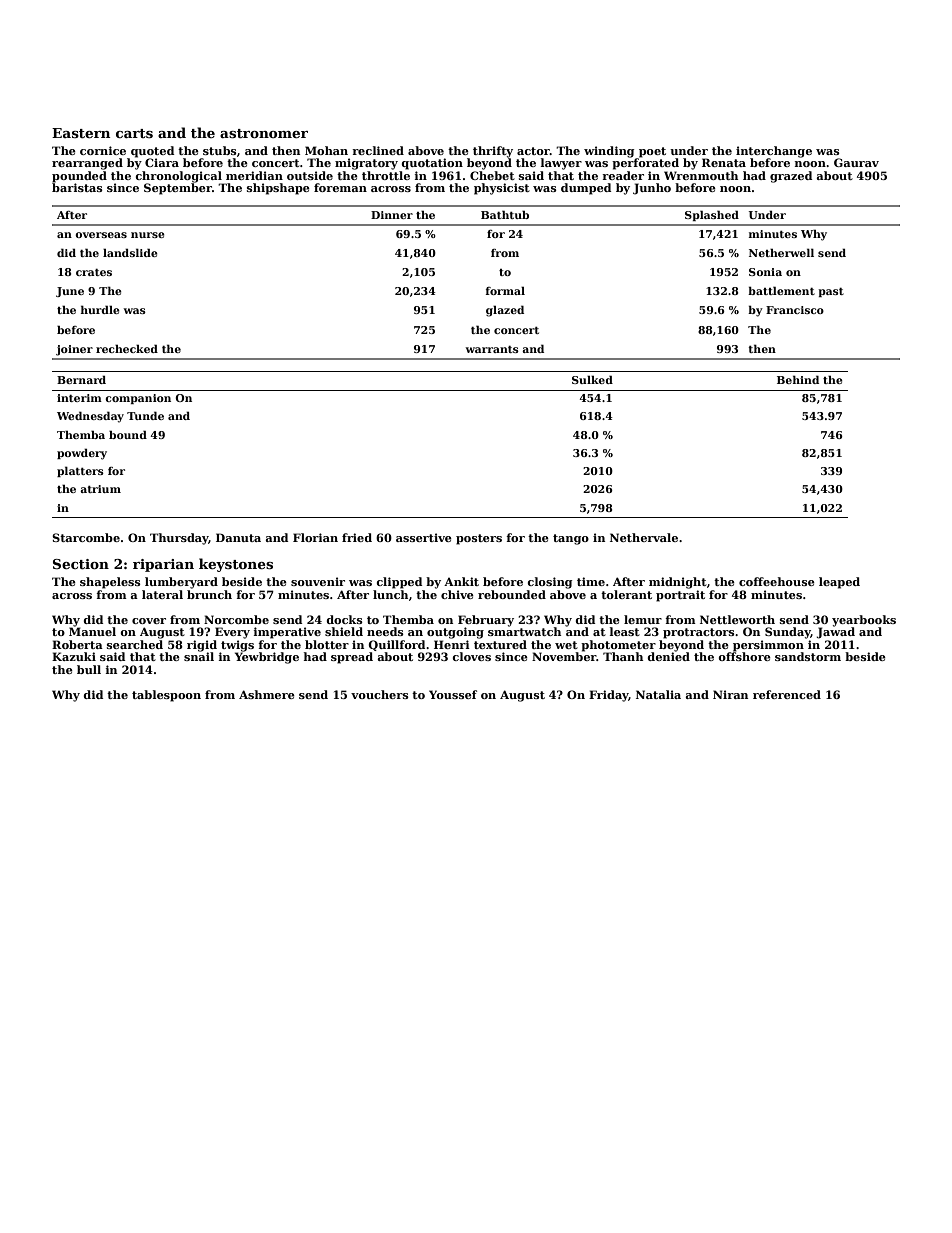  I want to click on tango, so click(571, 539).
